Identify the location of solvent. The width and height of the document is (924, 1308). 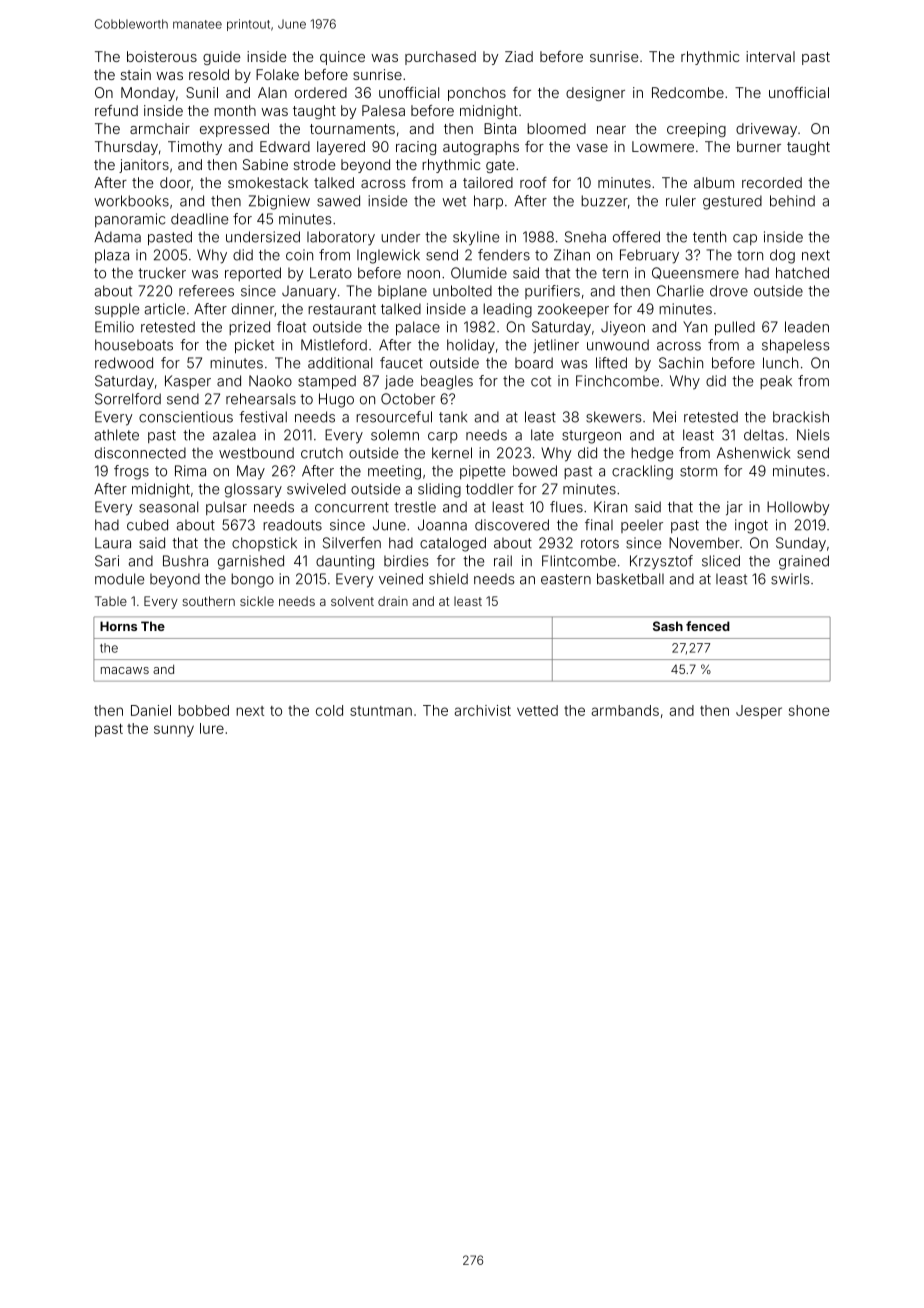
(352, 601).
